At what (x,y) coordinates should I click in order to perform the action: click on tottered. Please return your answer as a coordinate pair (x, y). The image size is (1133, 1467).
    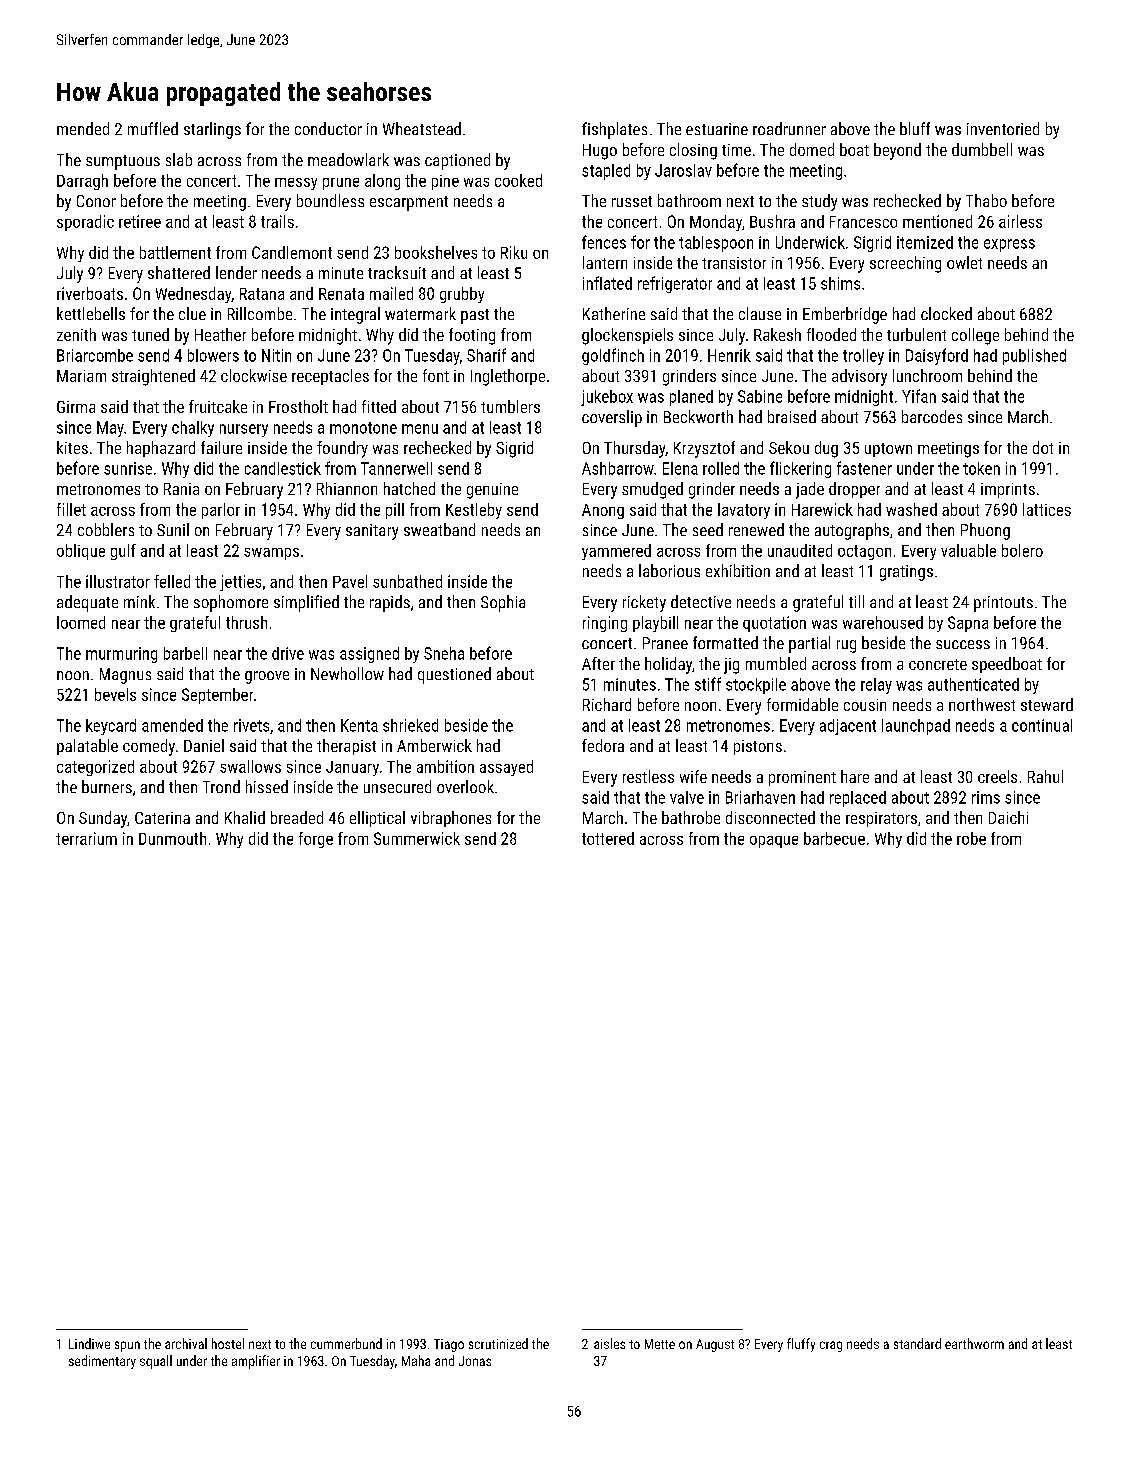
    Looking at the image, I should click on (608, 838).
